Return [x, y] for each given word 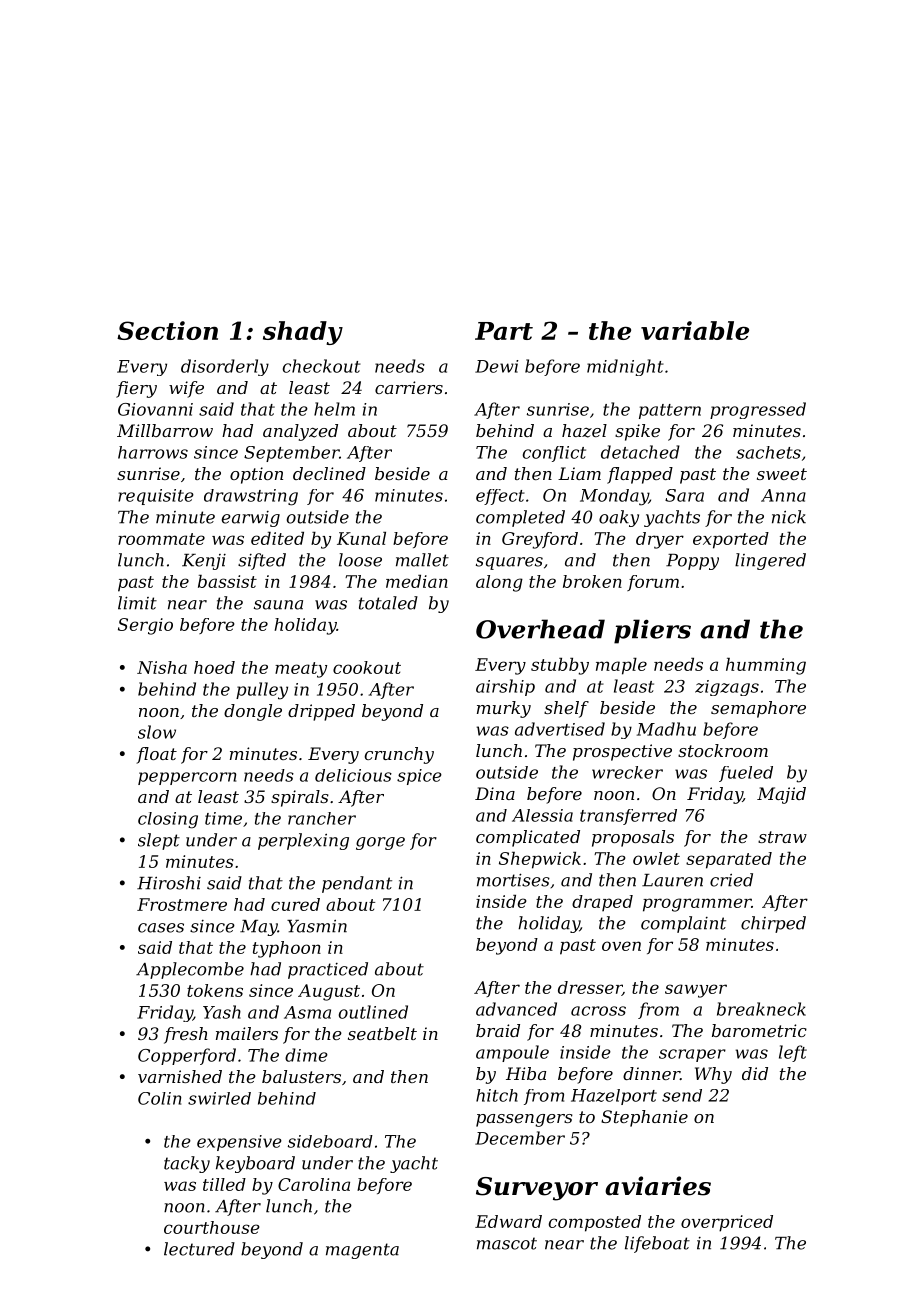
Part [504, 331]
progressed [758, 410]
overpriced [727, 1223]
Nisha [162, 667]
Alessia [542, 815]
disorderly [225, 367]
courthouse [212, 1227]
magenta [362, 1251]
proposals [633, 838]
